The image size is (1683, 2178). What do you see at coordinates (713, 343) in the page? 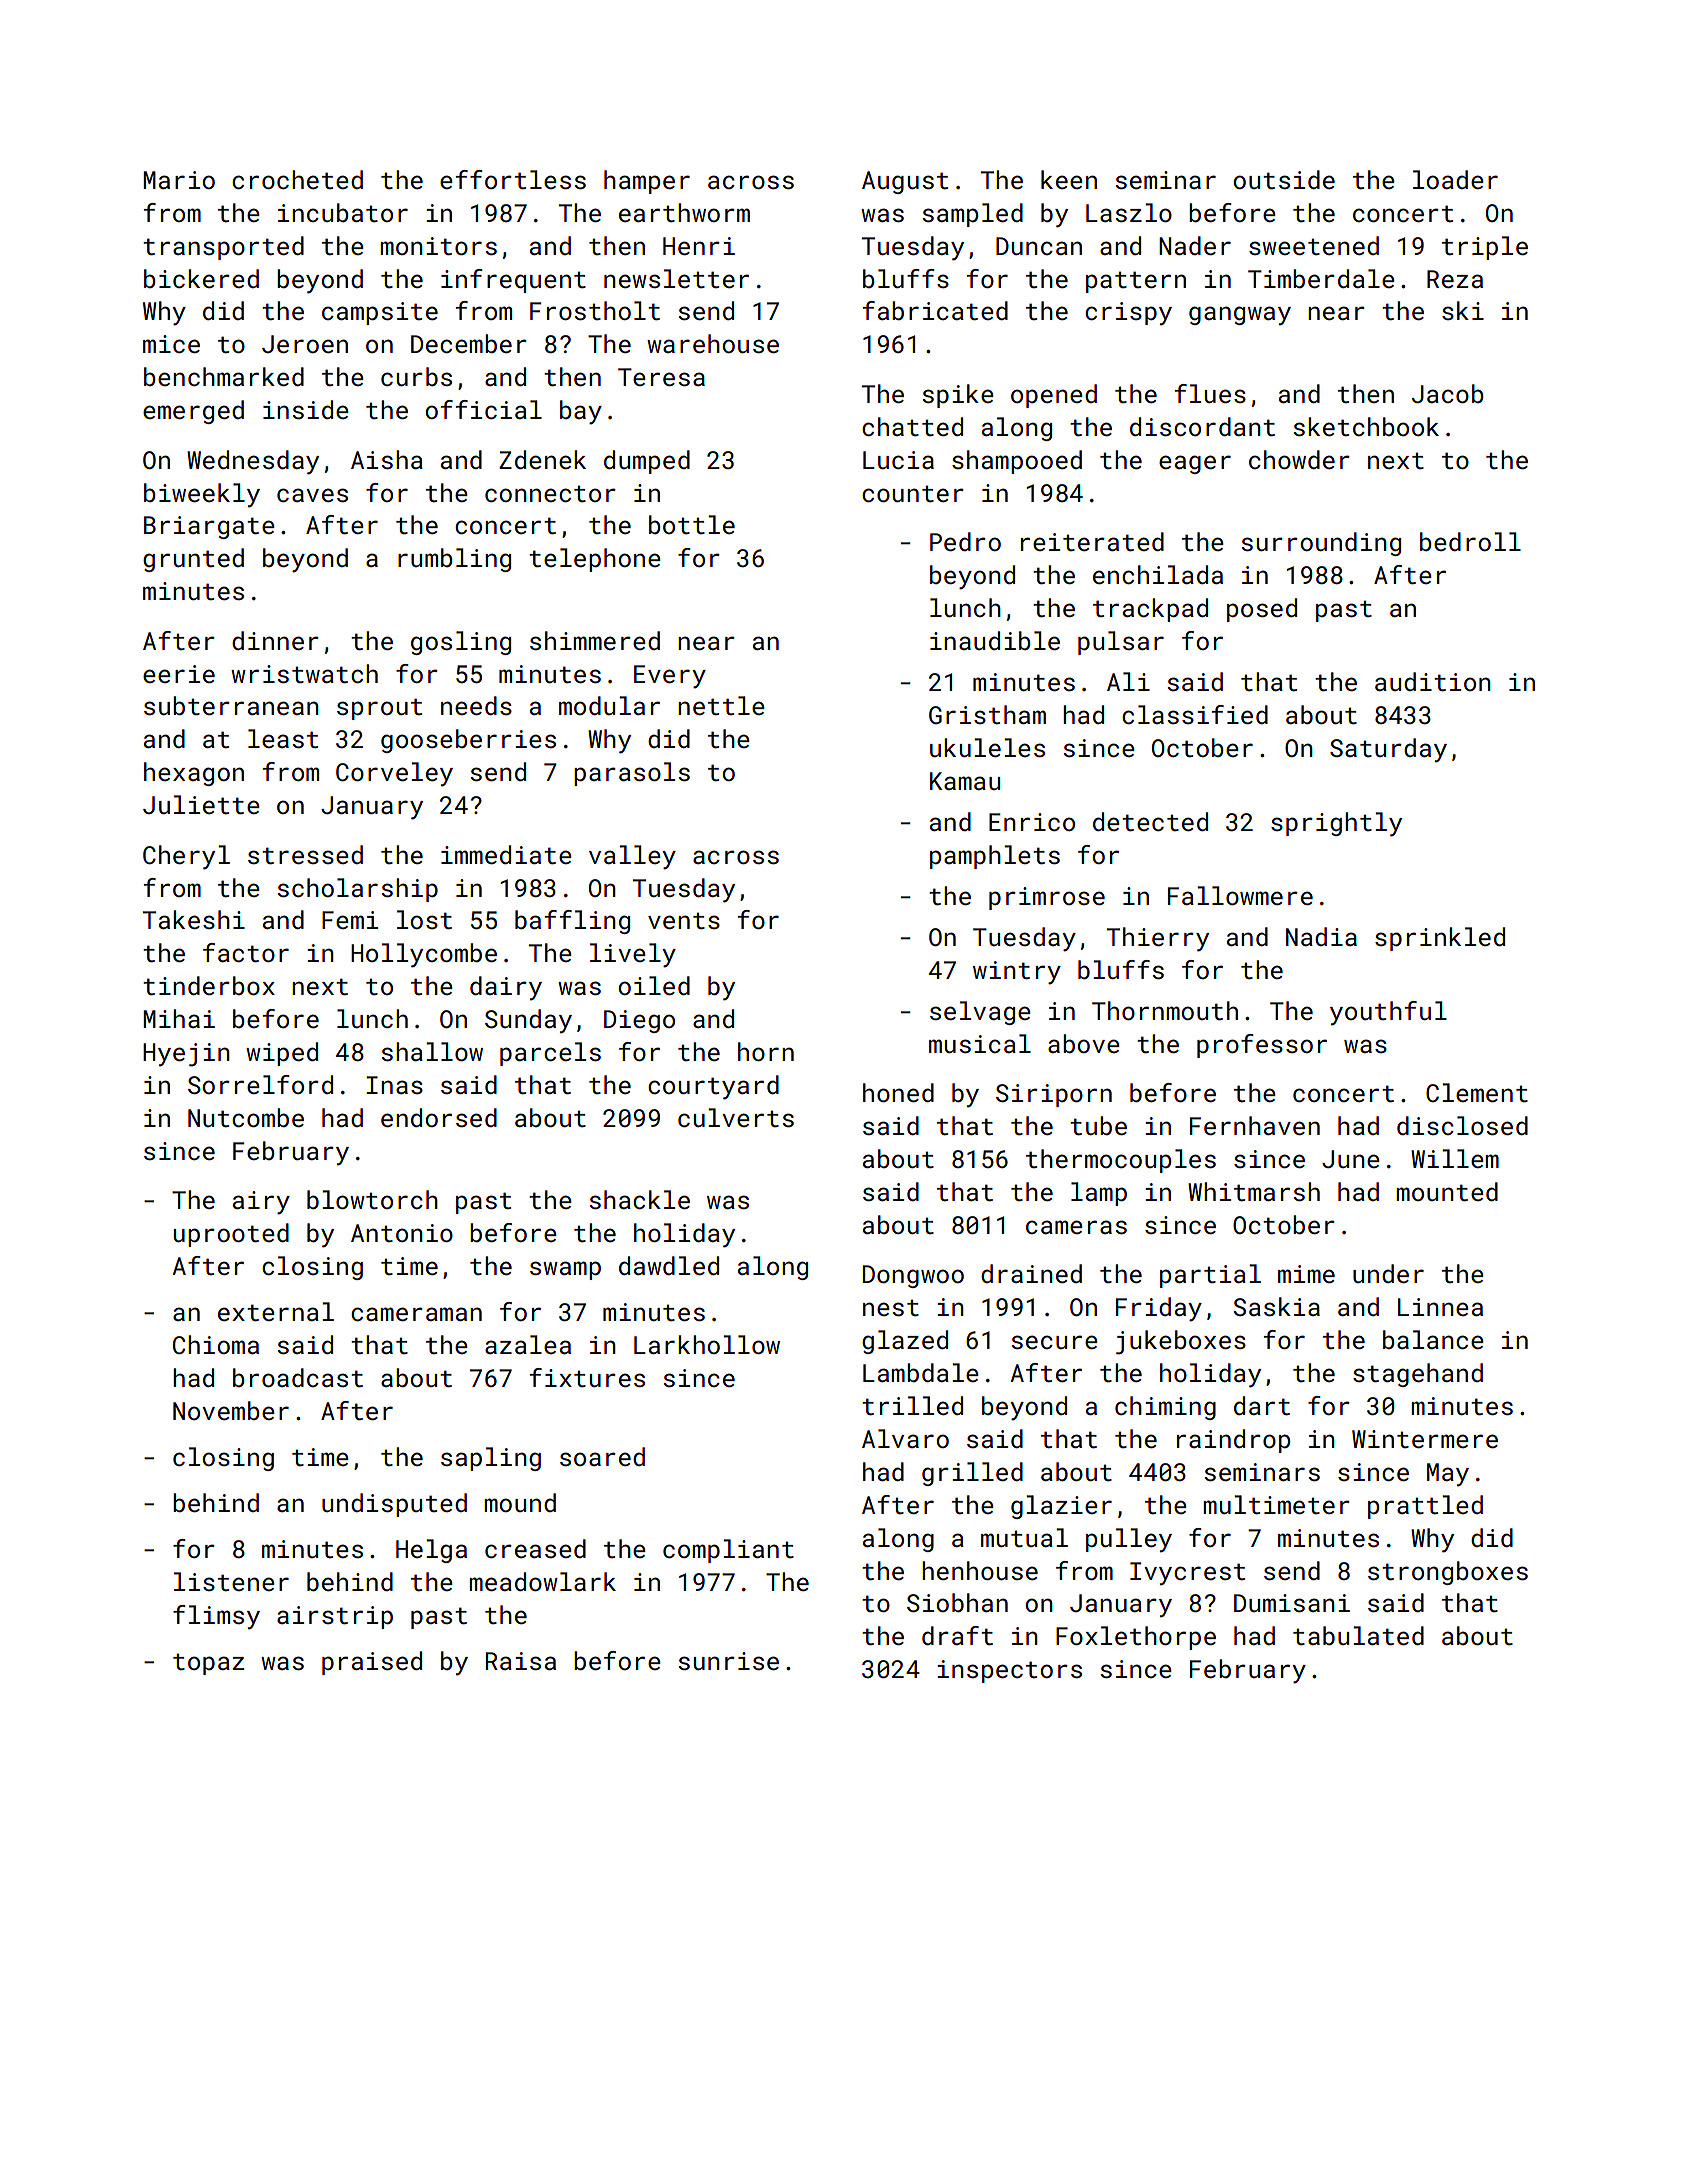
I see `warehouse` at bounding box center [713, 343].
